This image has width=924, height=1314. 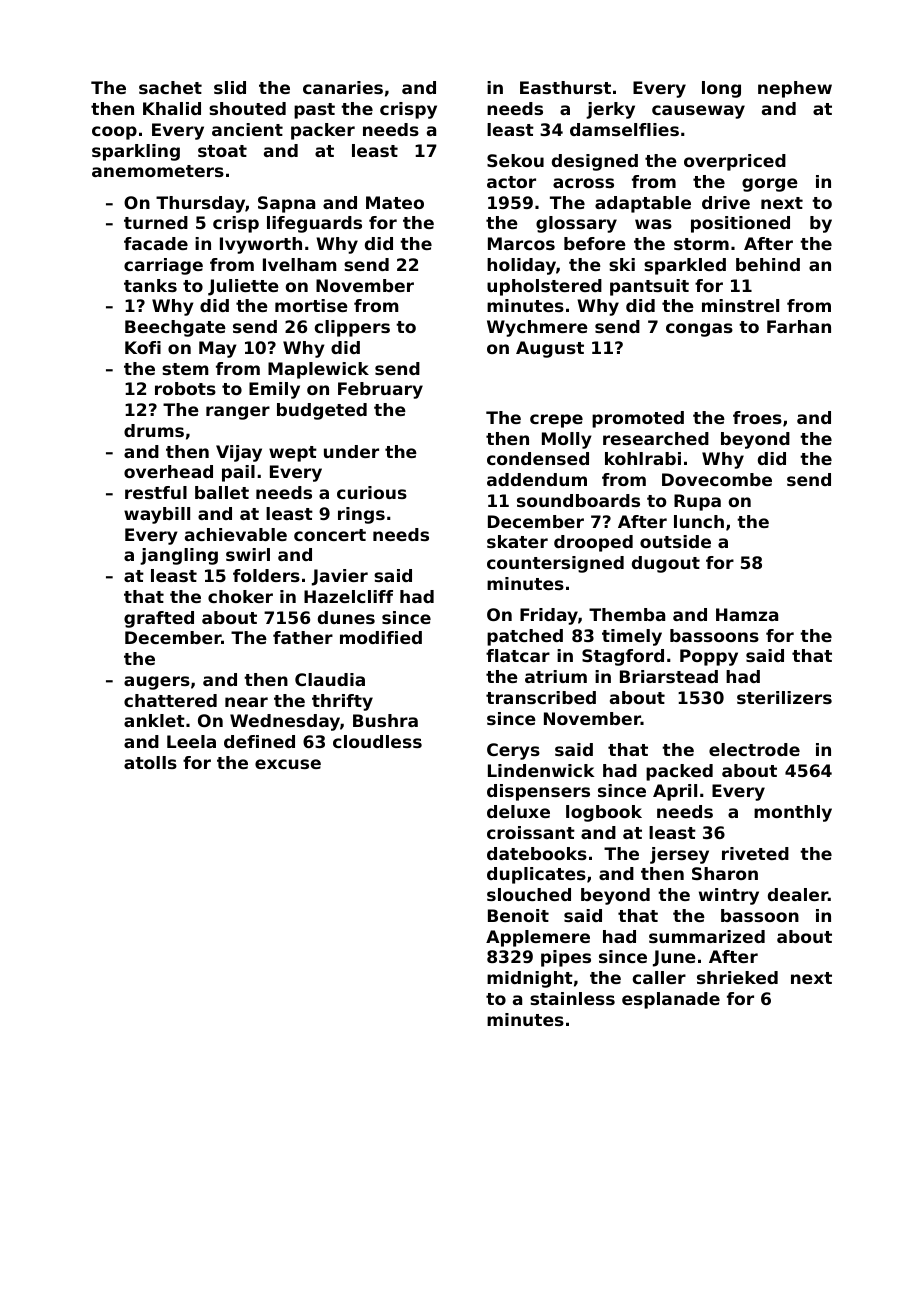 What do you see at coordinates (565, 87) in the image?
I see `Easthurst` at bounding box center [565, 87].
